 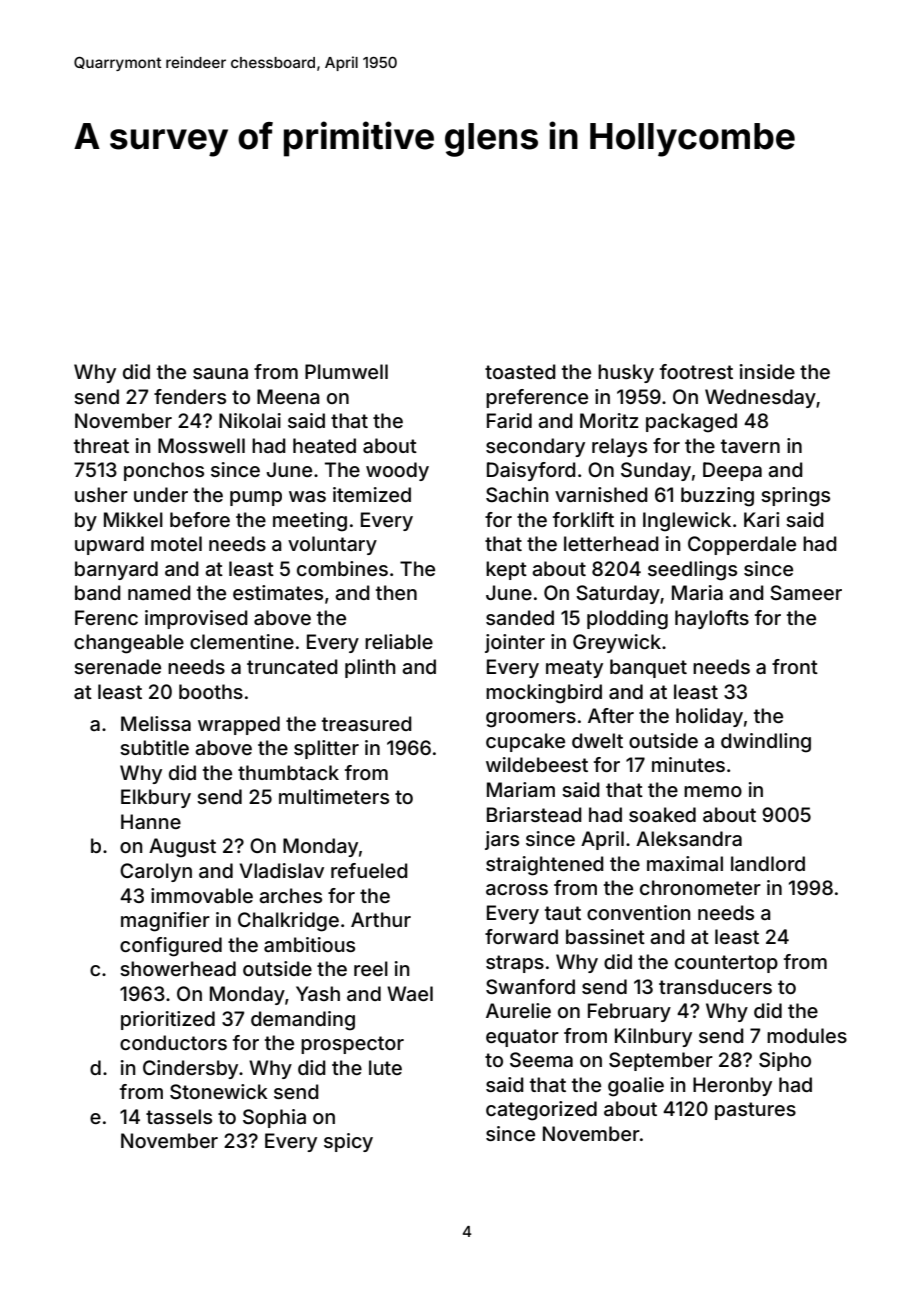 What do you see at coordinates (766, 743) in the page?
I see `dwindling` at bounding box center [766, 743].
